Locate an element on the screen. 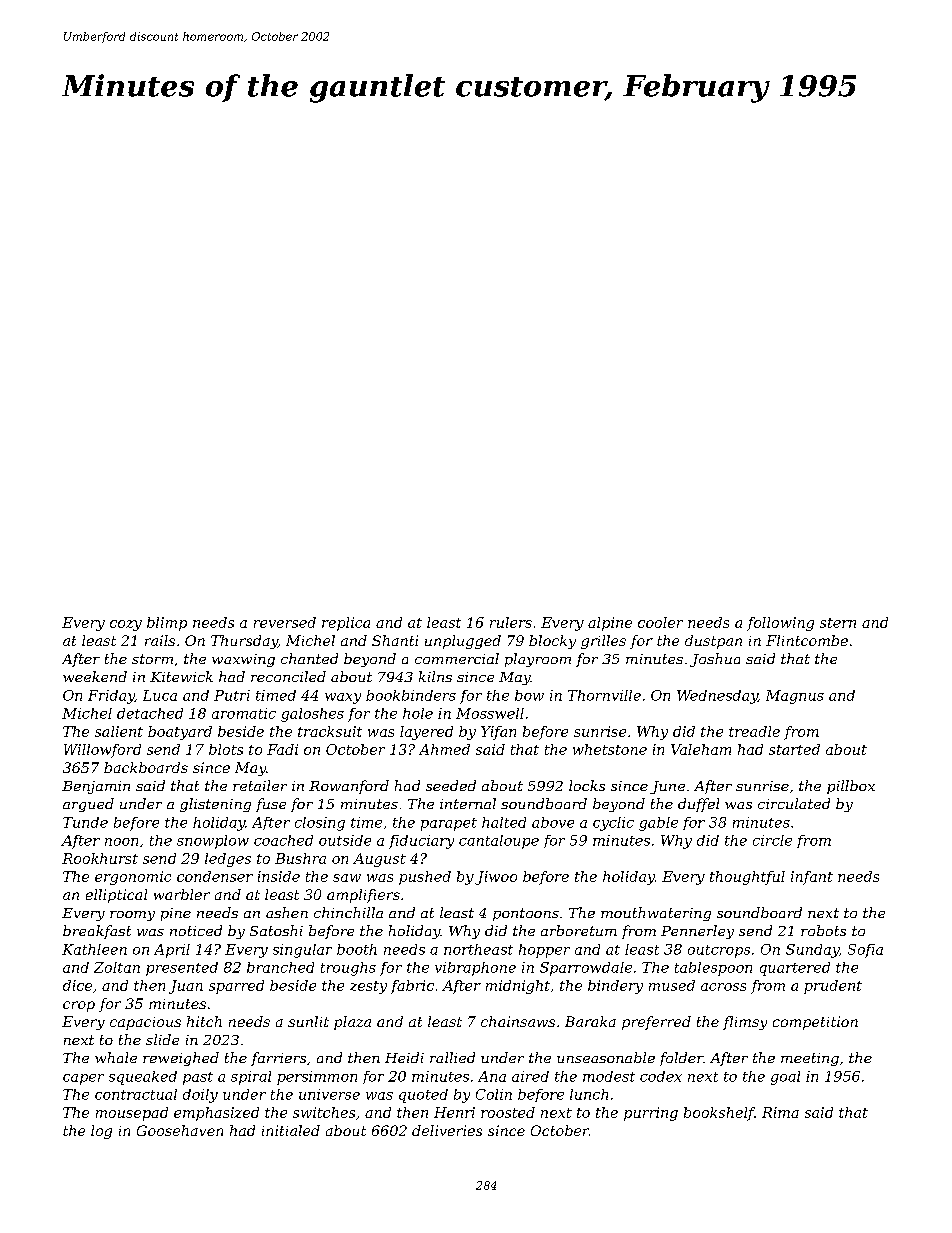 The width and height of the screenshot is (952, 1233). Rookhurst is located at coordinates (100, 858).
